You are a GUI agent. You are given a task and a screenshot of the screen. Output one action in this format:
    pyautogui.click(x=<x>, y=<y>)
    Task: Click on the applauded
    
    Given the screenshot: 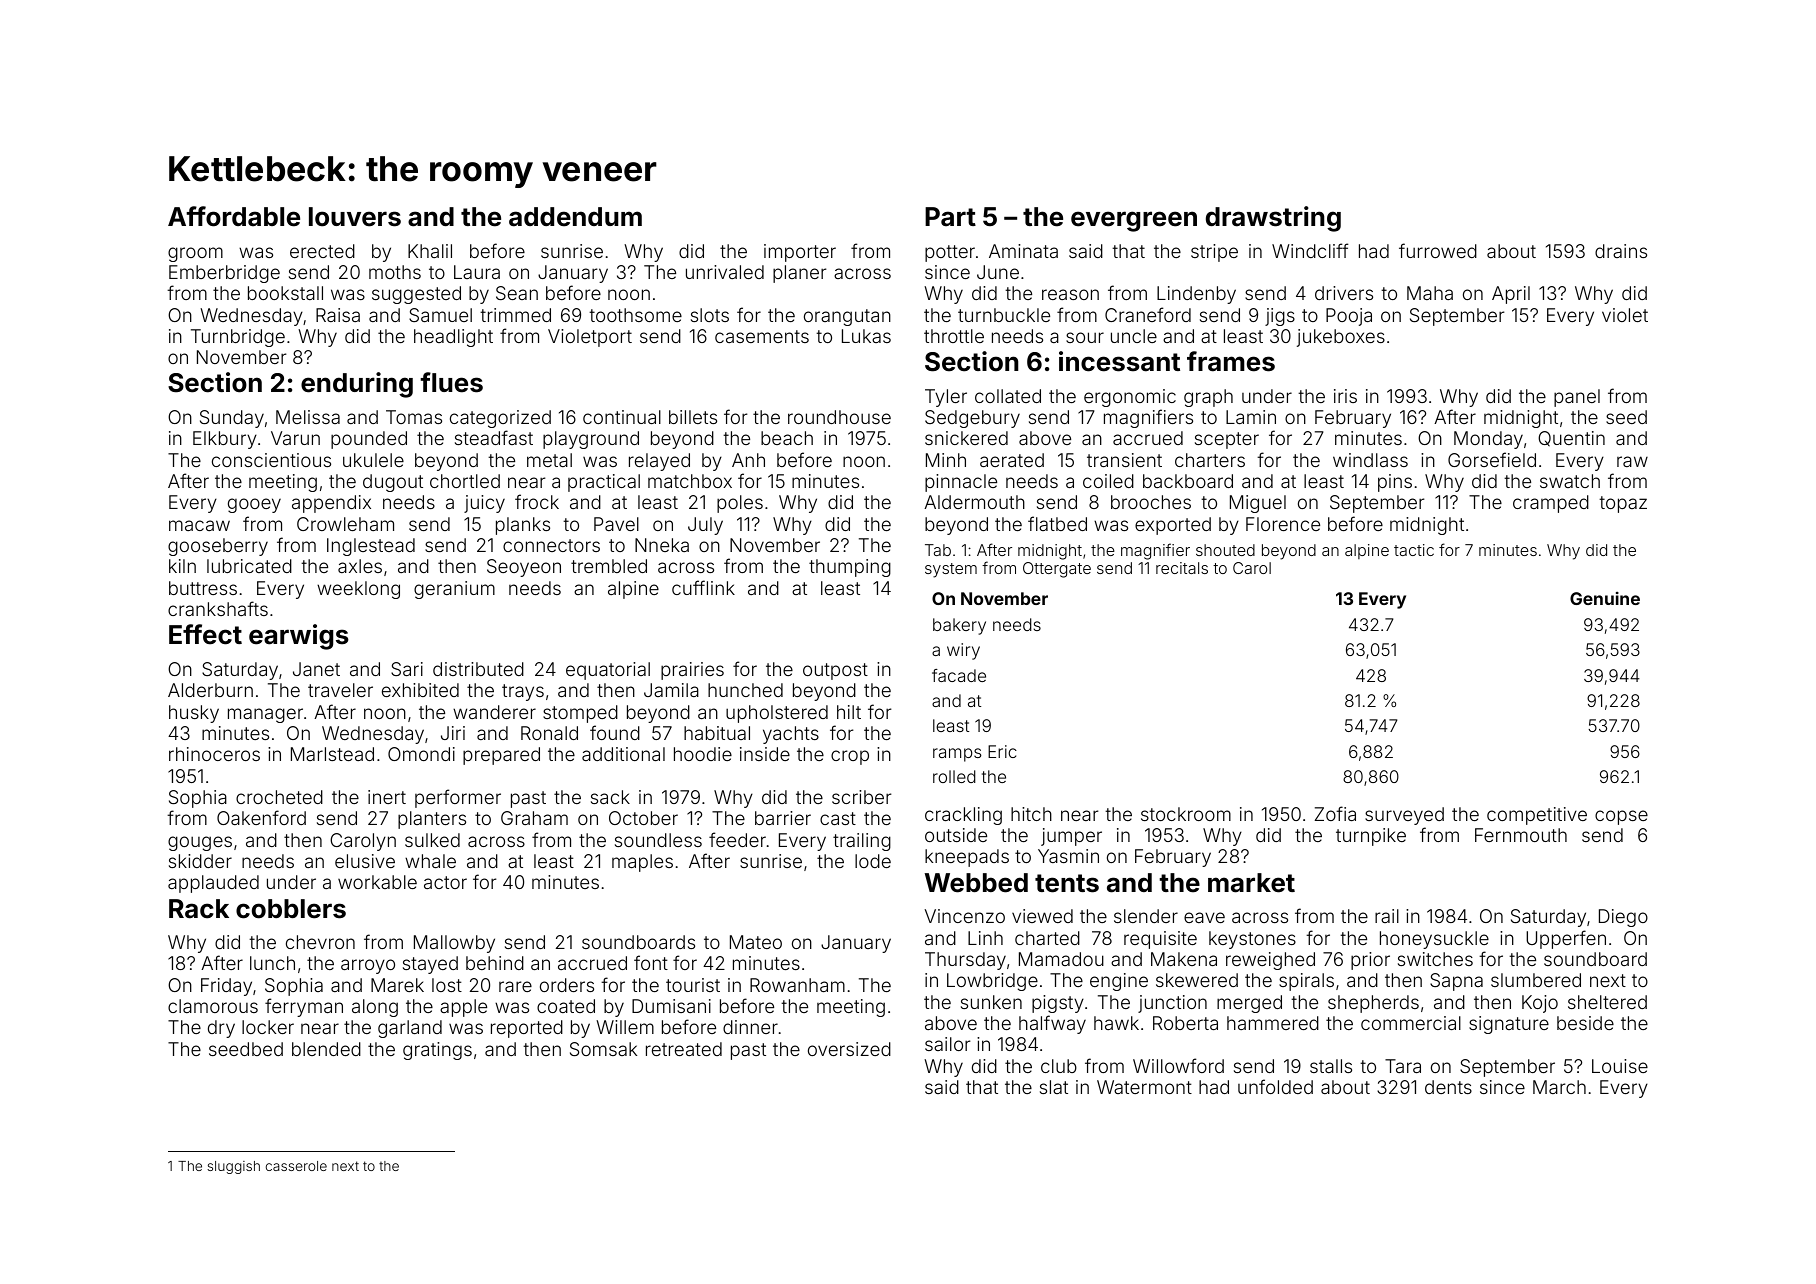 What is the action you would take?
    pyautogui.click(x=213, y=884)
